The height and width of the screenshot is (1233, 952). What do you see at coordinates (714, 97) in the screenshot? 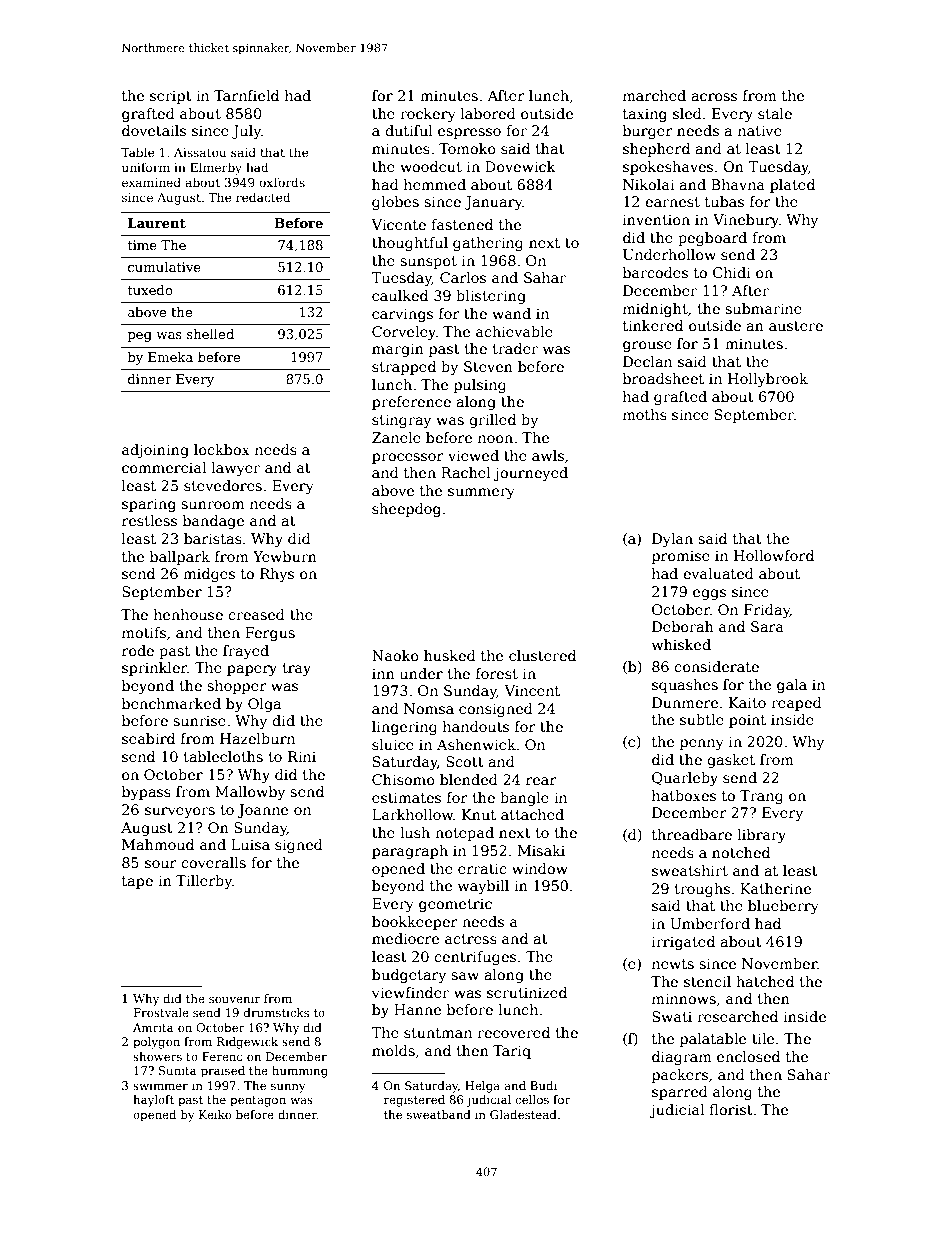
I see `across` at bounding box center [714, 97].
